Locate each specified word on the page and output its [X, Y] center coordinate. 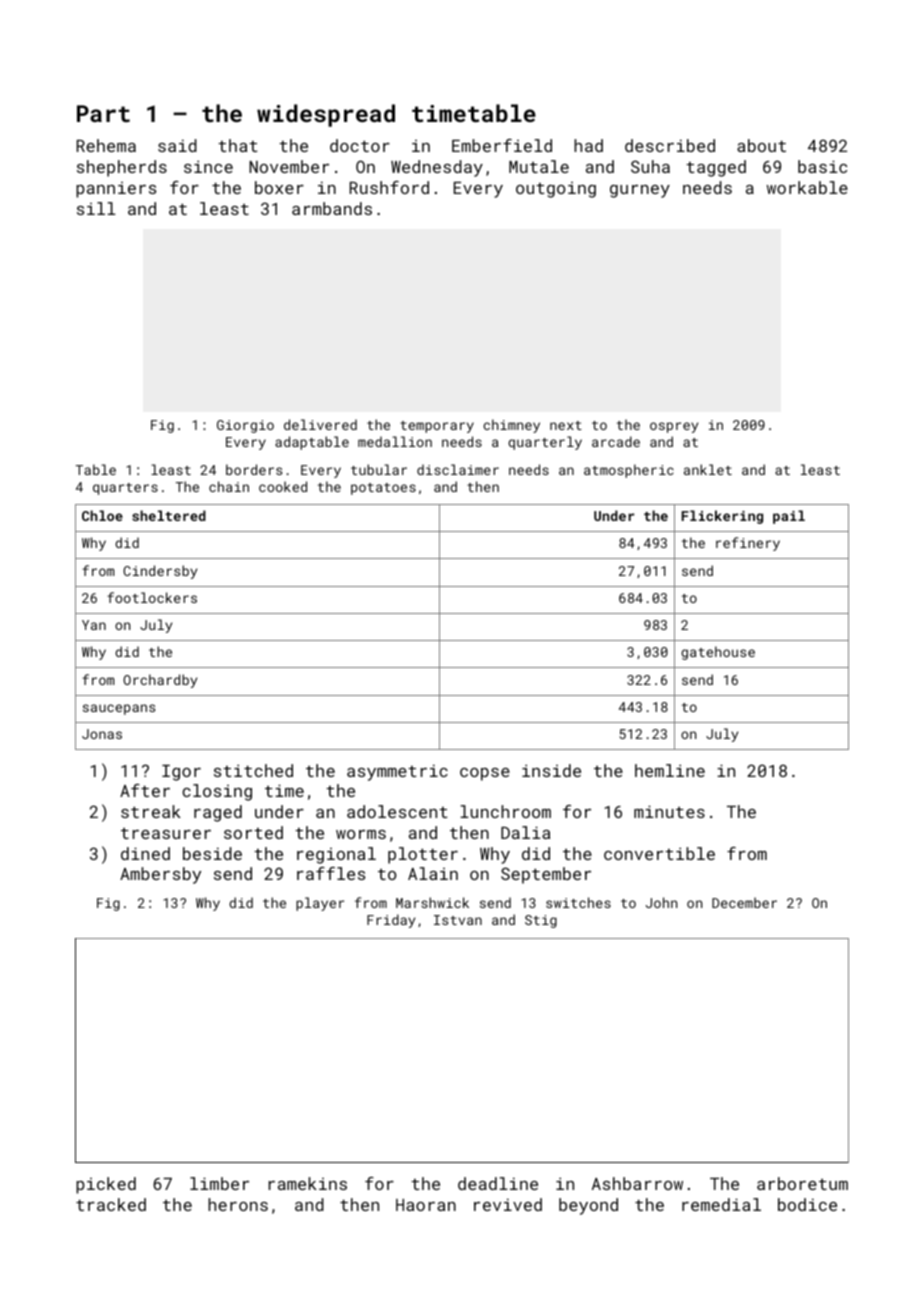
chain [229, 486]
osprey [674, 427]
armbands [332, 208]
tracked [111, 1204]
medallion [395, 441]
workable [807, 187]
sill [96, 208]
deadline [498, 1183]
